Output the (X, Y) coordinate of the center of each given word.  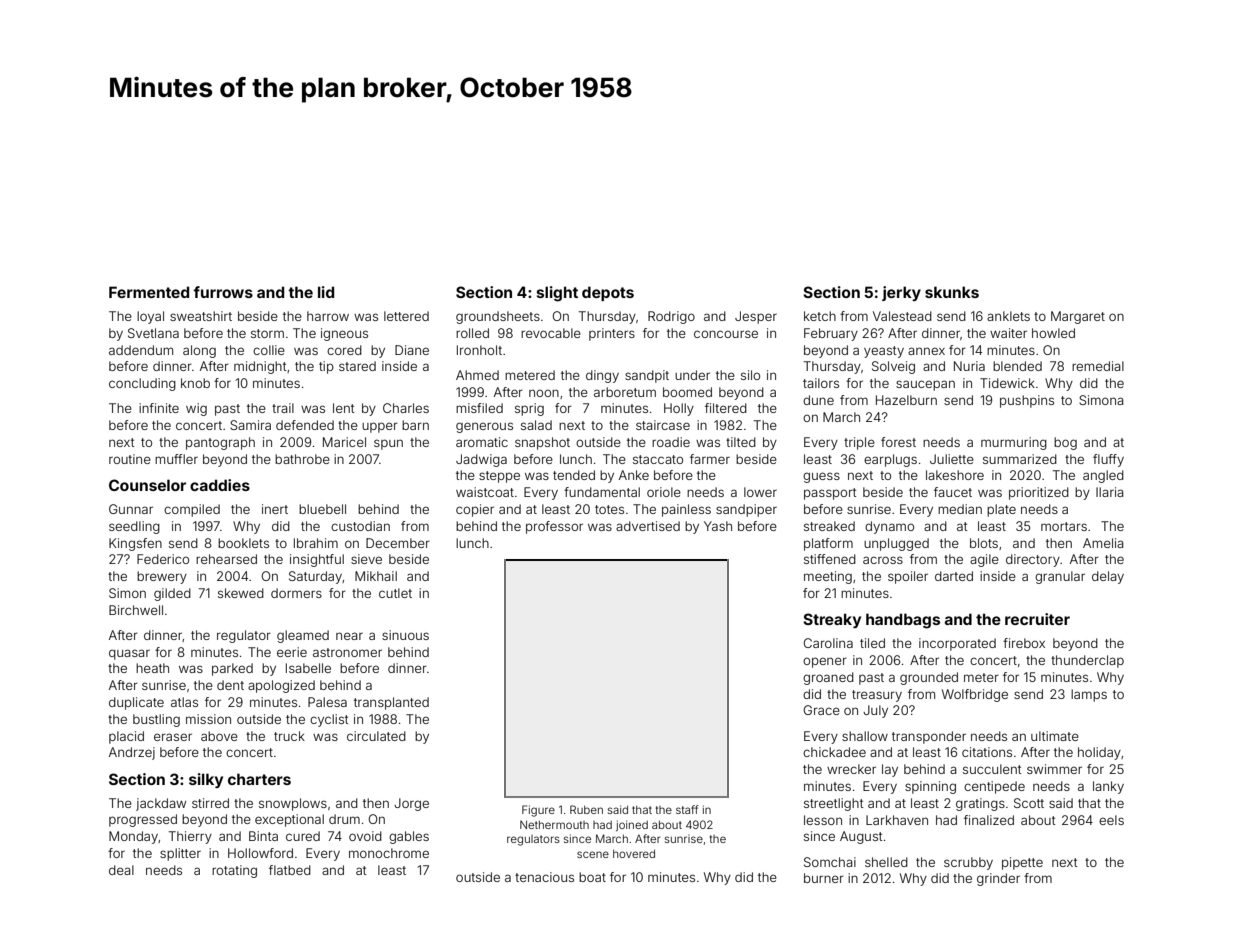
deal (121, 870)
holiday (1099, 753)
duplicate (136, 703)
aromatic (482, 442)
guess (821, 477)
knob (195, 383)
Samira (250, 425)
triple (859, 443)
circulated (376, 736)
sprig (529, 409)
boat (592, 877)
